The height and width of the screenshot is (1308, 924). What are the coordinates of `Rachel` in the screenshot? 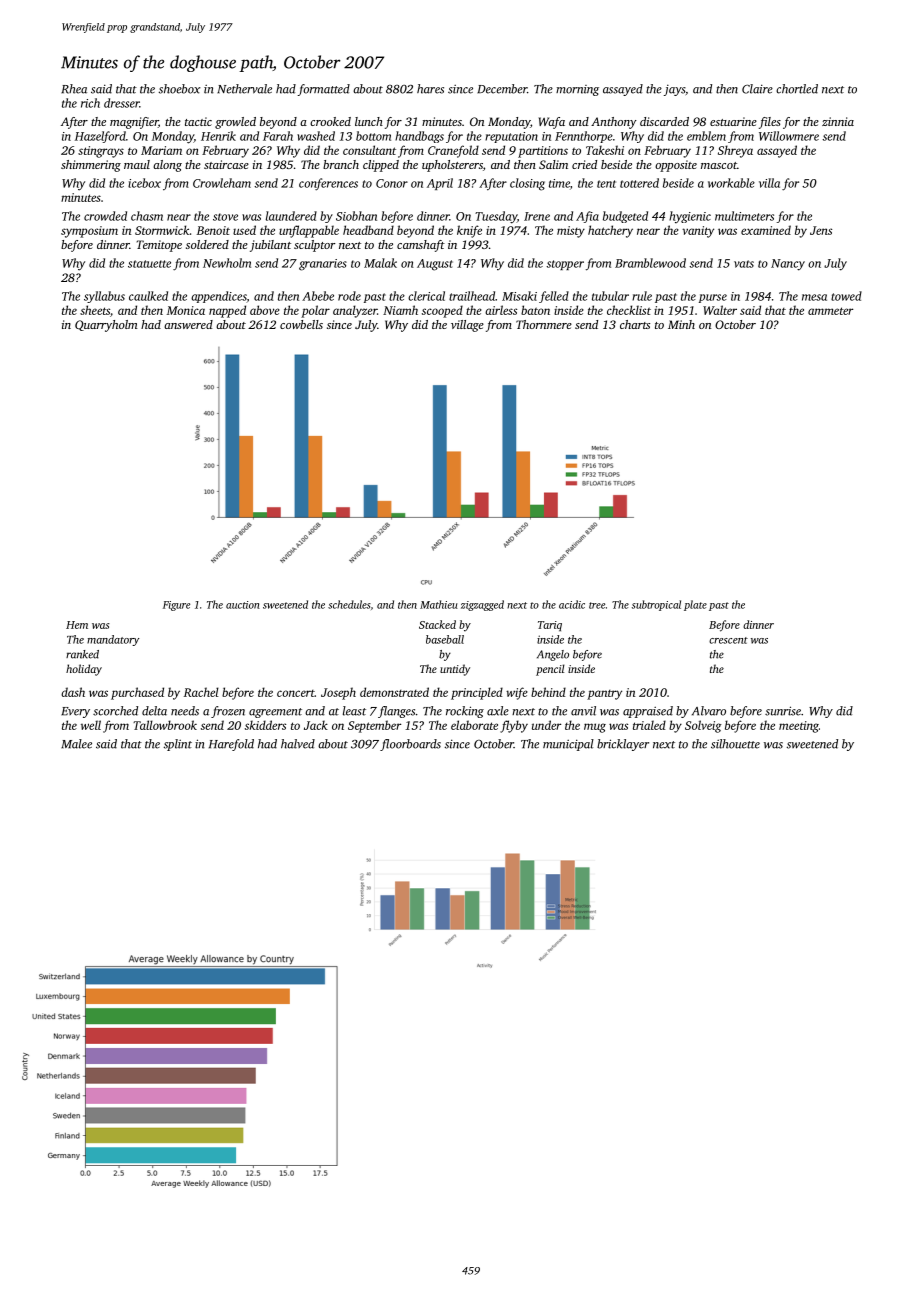 It's located at (201, 692).
